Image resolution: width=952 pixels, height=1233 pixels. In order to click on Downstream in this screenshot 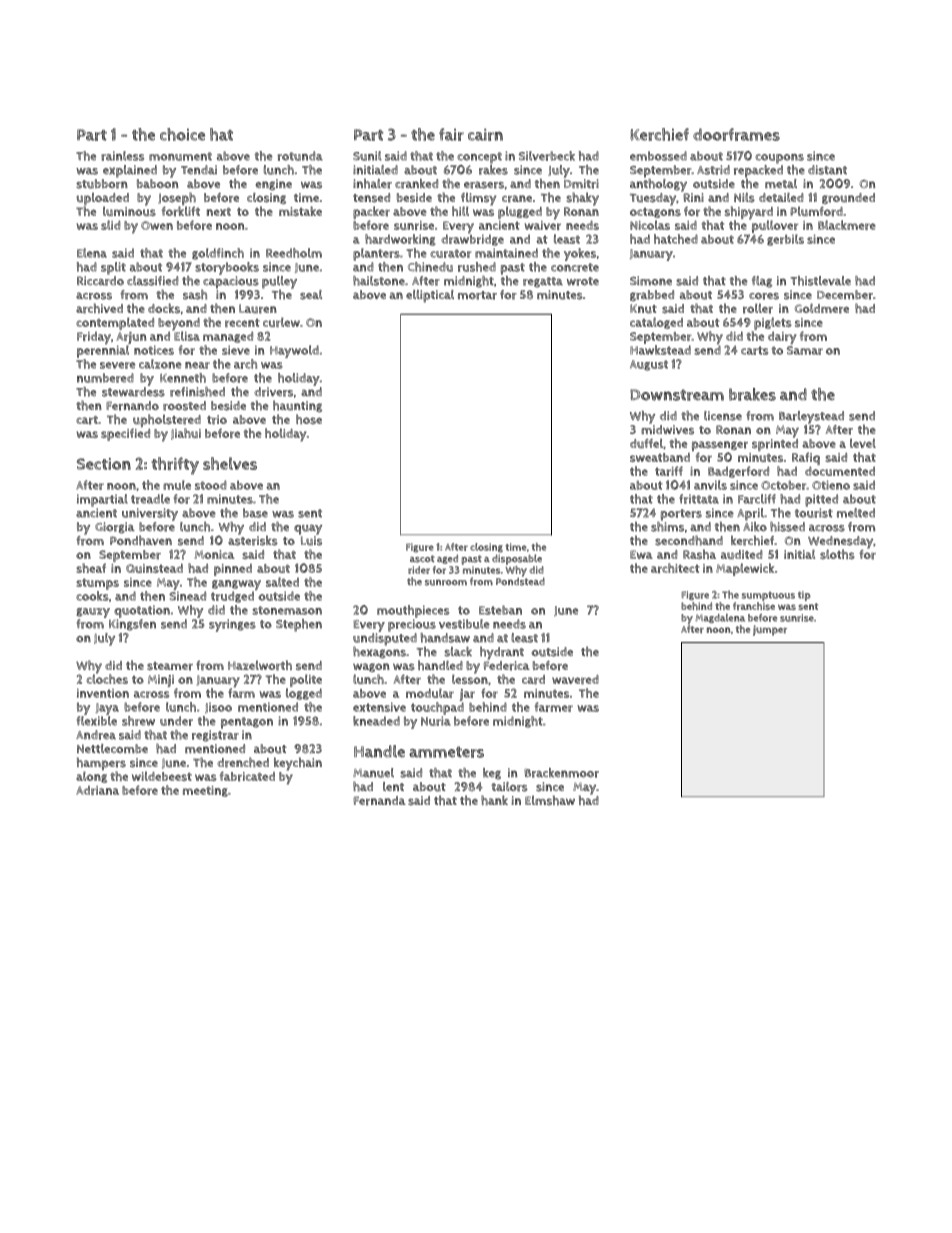, I will do `click(677, 395)`.
